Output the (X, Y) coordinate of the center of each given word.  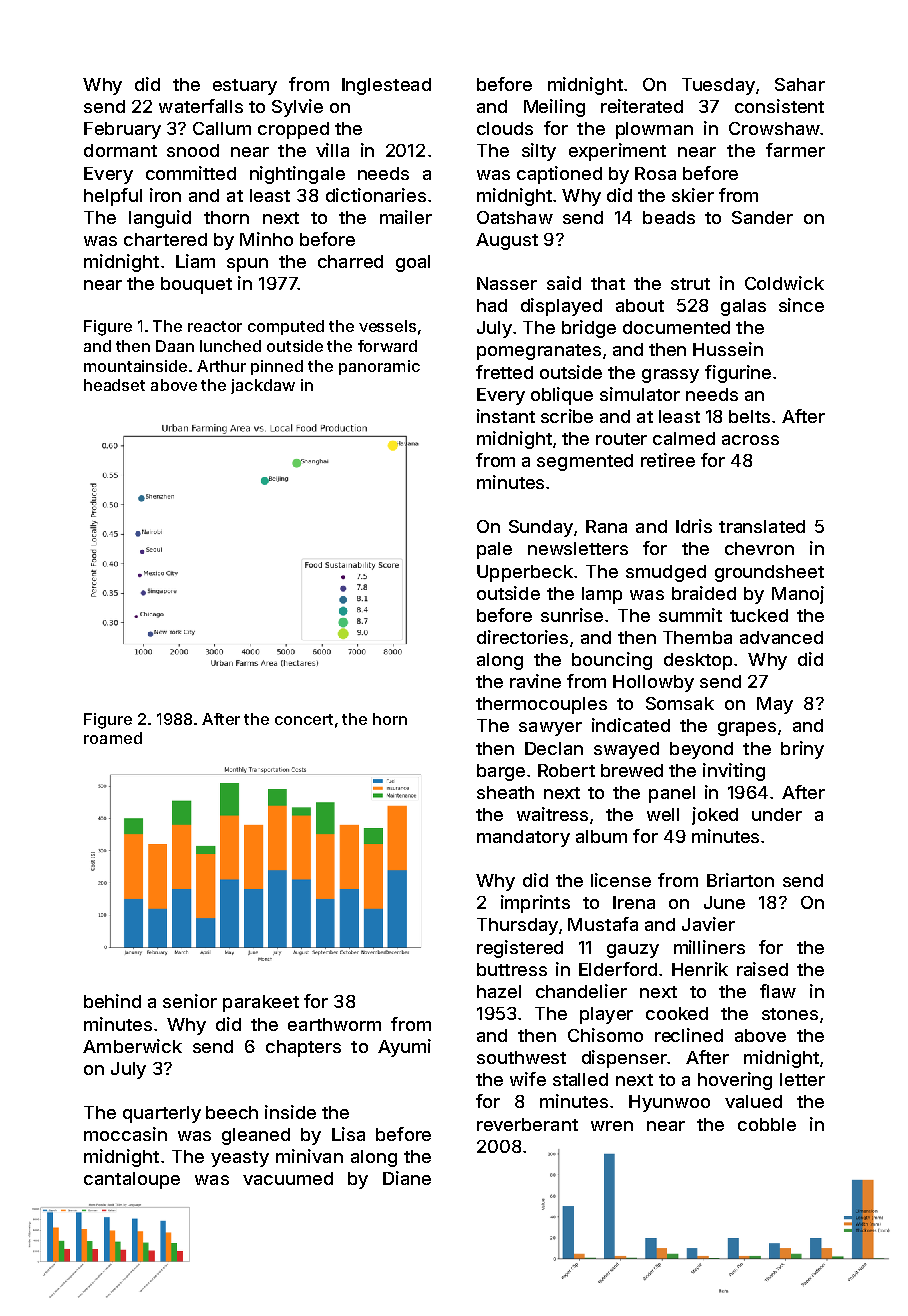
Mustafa (603, 924)
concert (304, 719)
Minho (266, 239)
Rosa (655, 173)
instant (506, 416)
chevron (759, 548)
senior (190, 1001)
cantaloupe (132, 1180)
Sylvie (297, 108)
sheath (505, 792)
